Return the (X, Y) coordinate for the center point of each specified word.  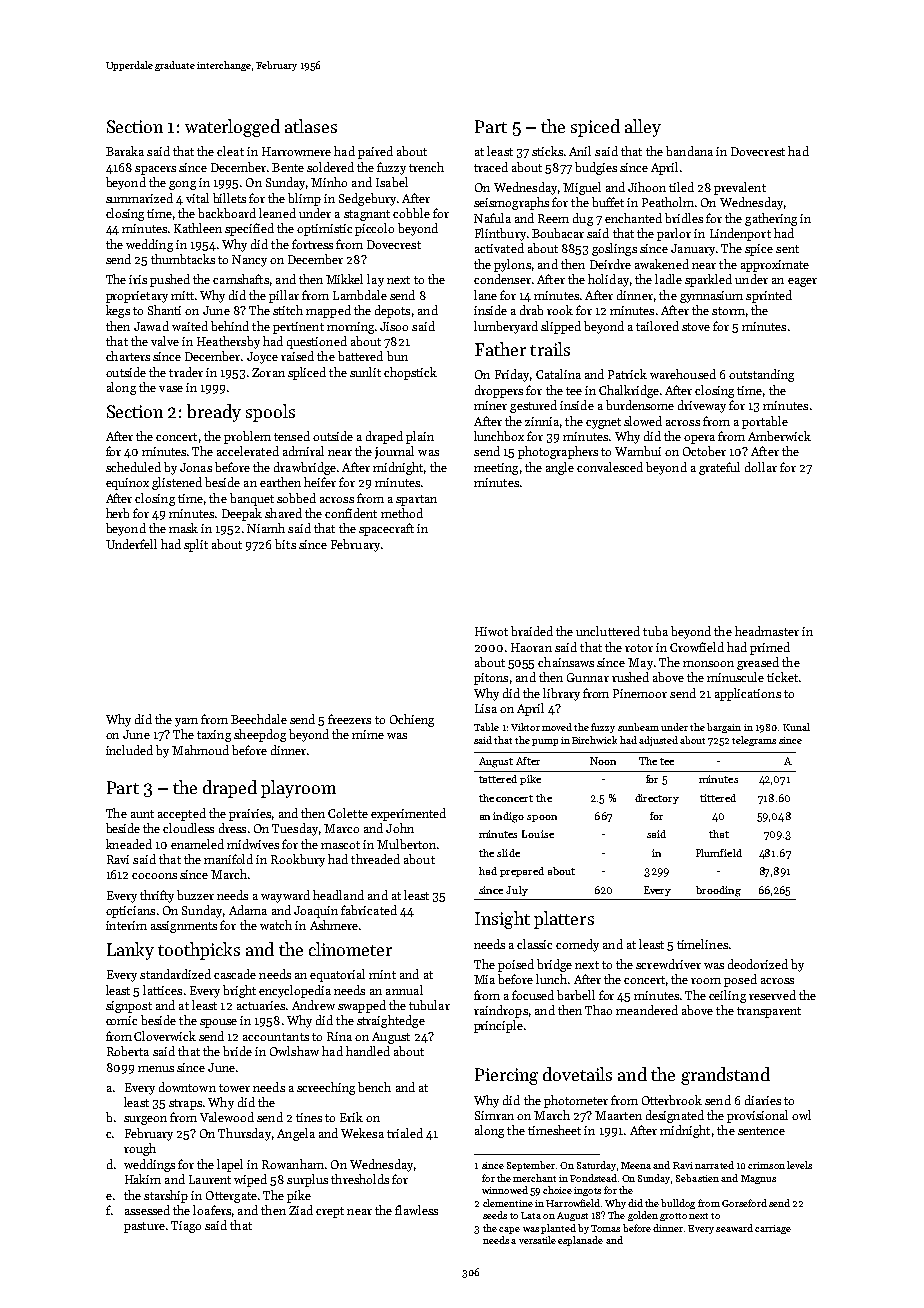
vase (171, 389)
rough (140, 1149)
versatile (537, 1240)
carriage (773, 1229)
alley (643, 128)
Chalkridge (629, 391)
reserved (772, 995)
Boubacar (558, 233)
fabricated (369, 910)
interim (126, 925)
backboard (227, 213)
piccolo (374, 229)
